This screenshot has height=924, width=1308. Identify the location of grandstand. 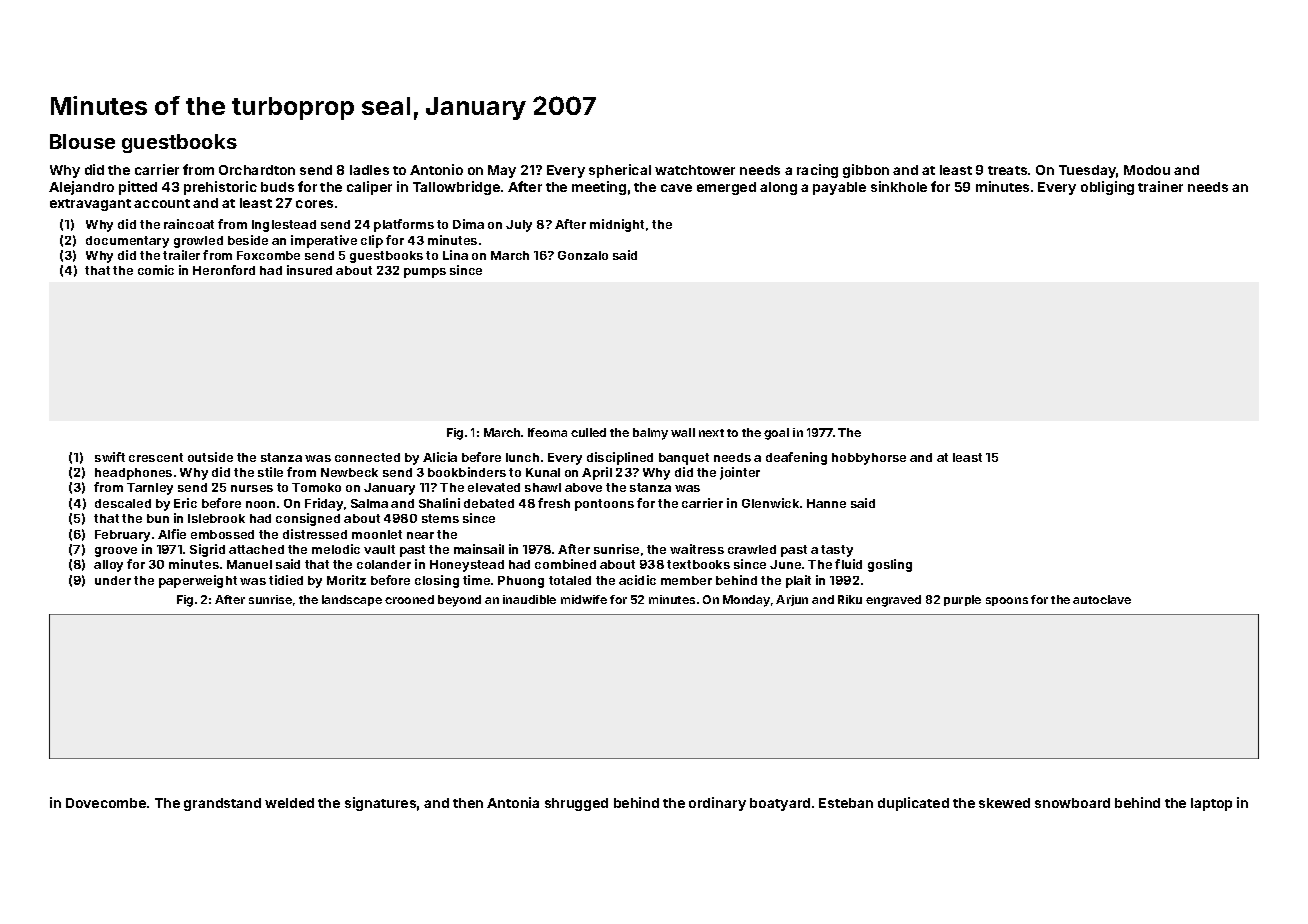
(222, 804).
